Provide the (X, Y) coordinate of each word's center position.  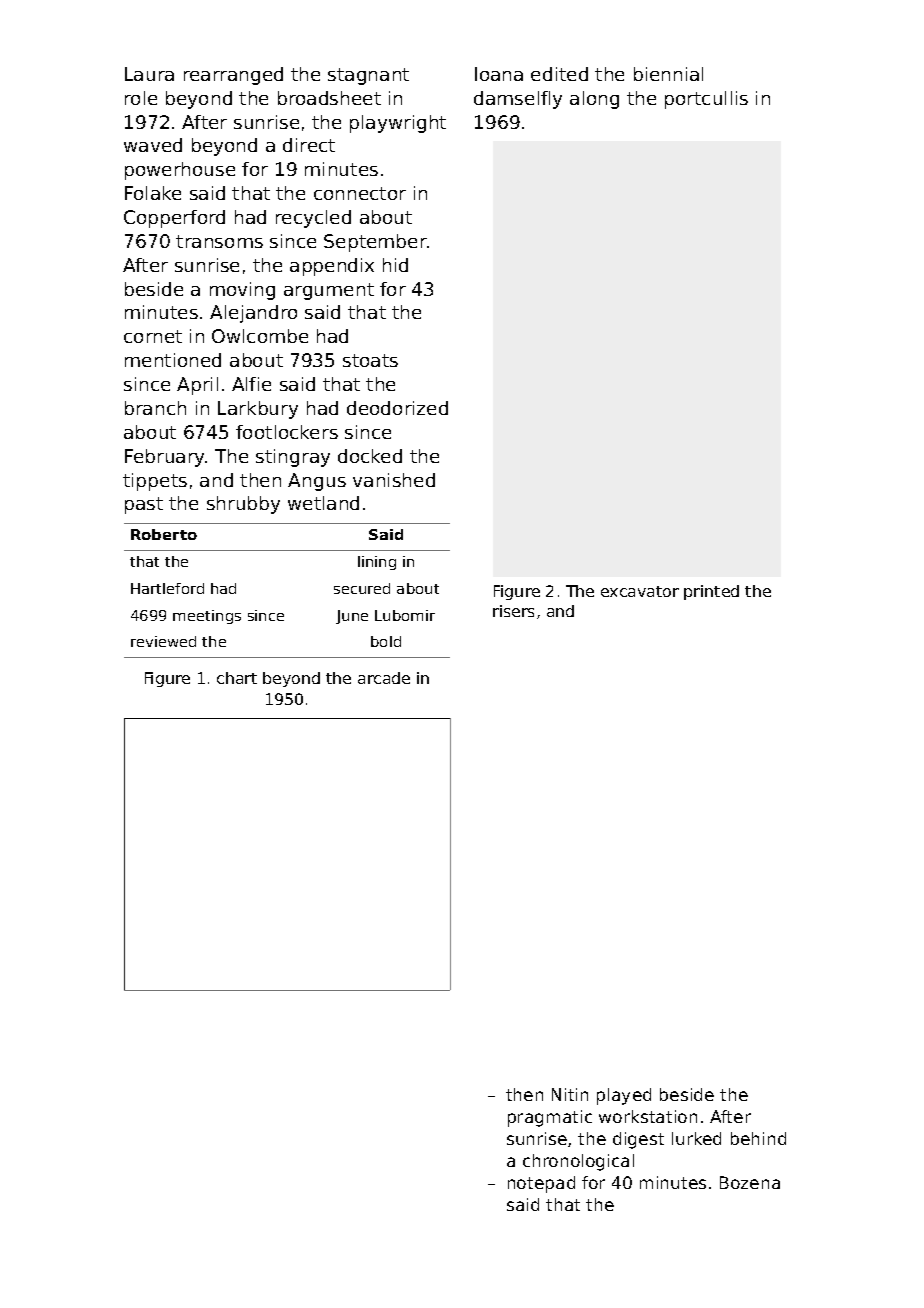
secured (362, 588)
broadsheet (329, 98)
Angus (317, 482)
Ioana (499, 74)
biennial (668, 74)
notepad (541, 1184)
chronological (578, 1162)
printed (711, 592)
